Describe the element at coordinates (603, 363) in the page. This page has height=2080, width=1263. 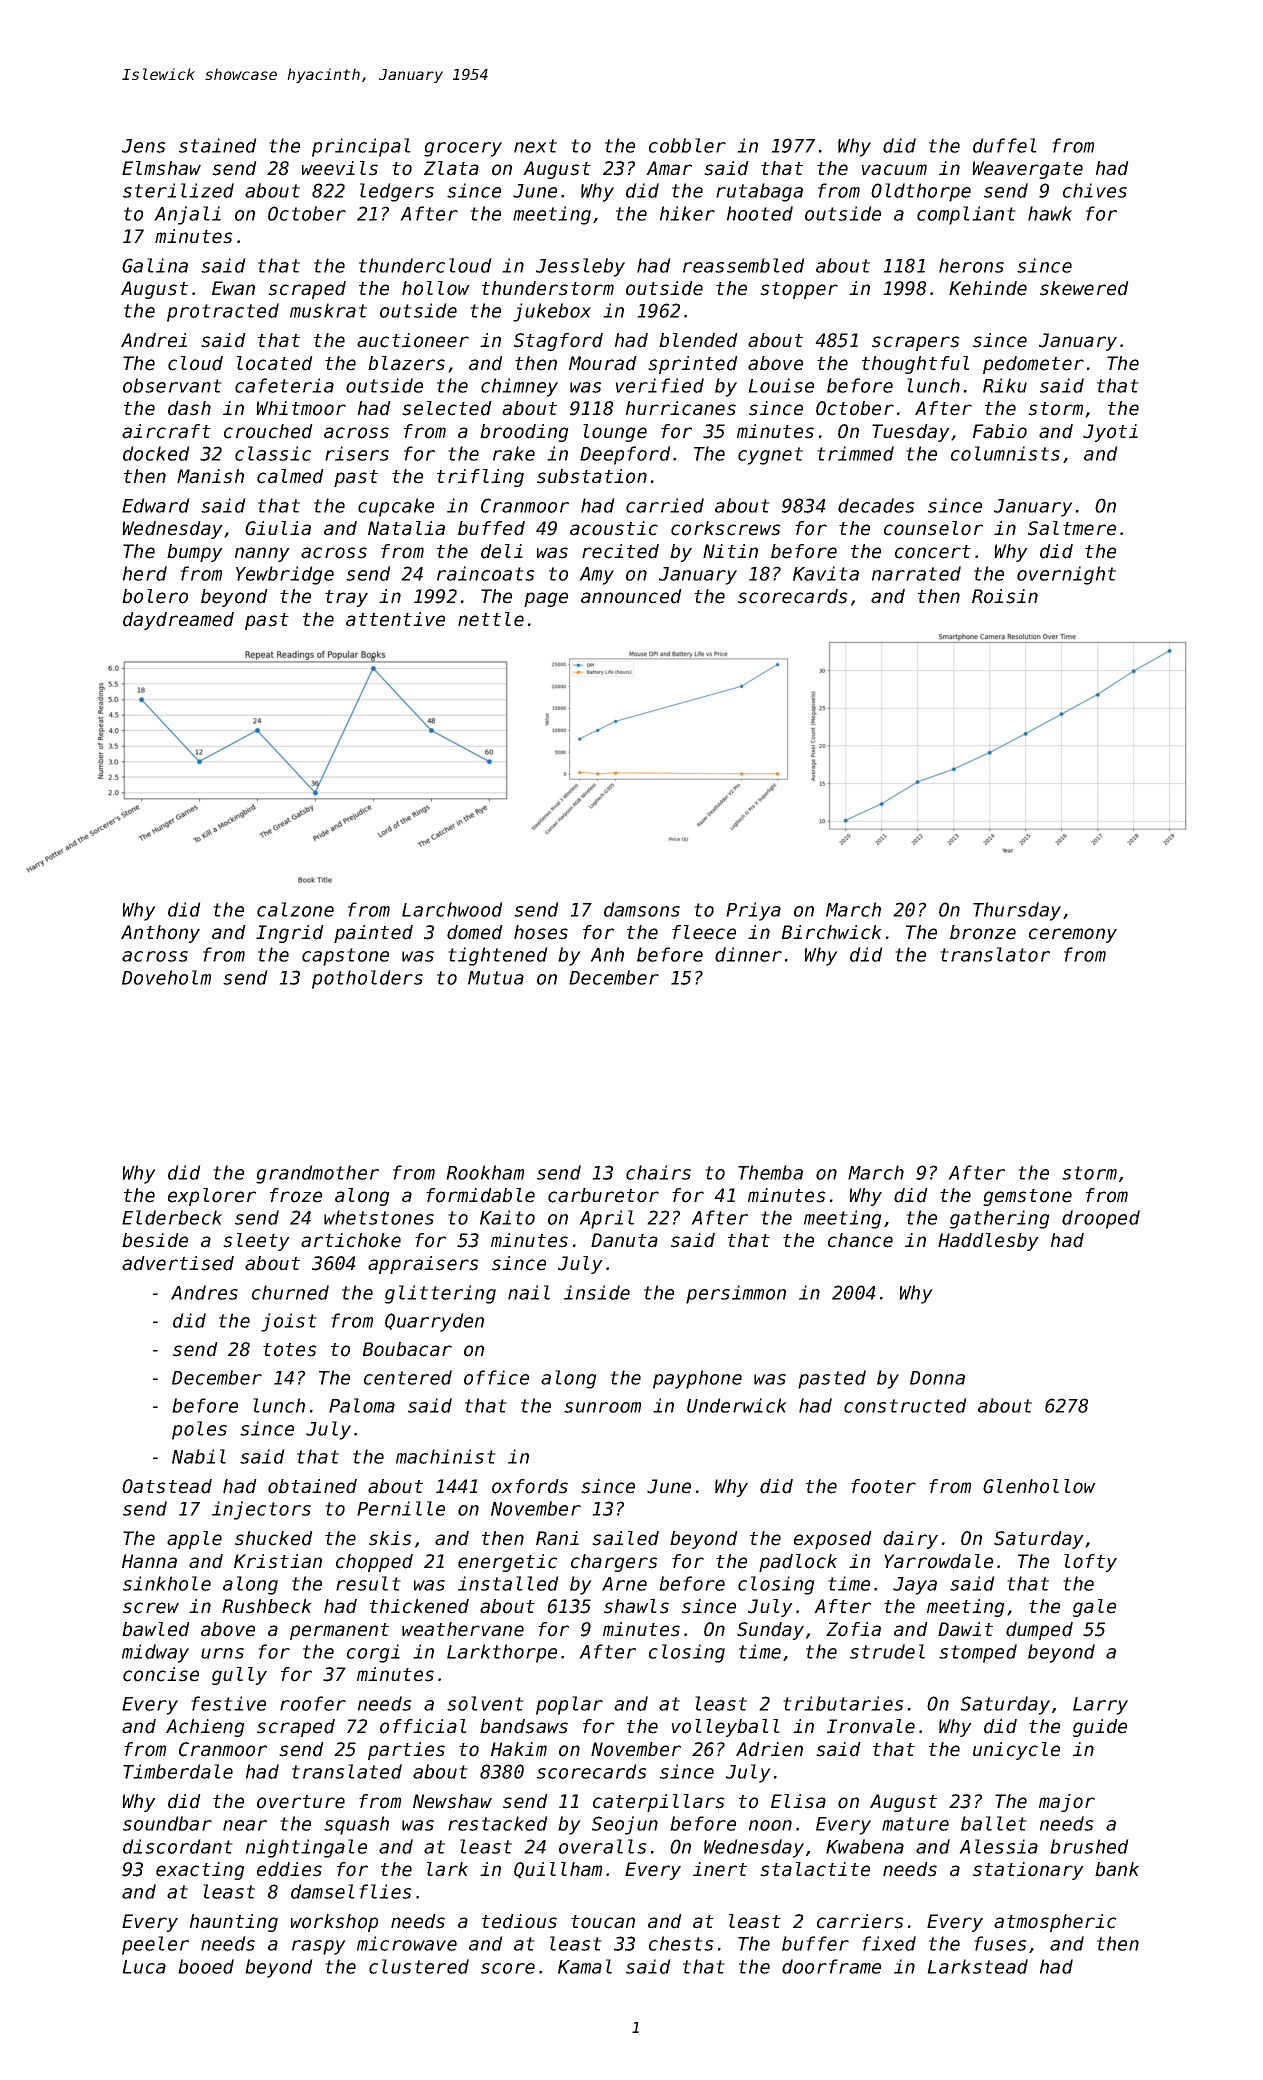
I see `Mourad` at that location.
